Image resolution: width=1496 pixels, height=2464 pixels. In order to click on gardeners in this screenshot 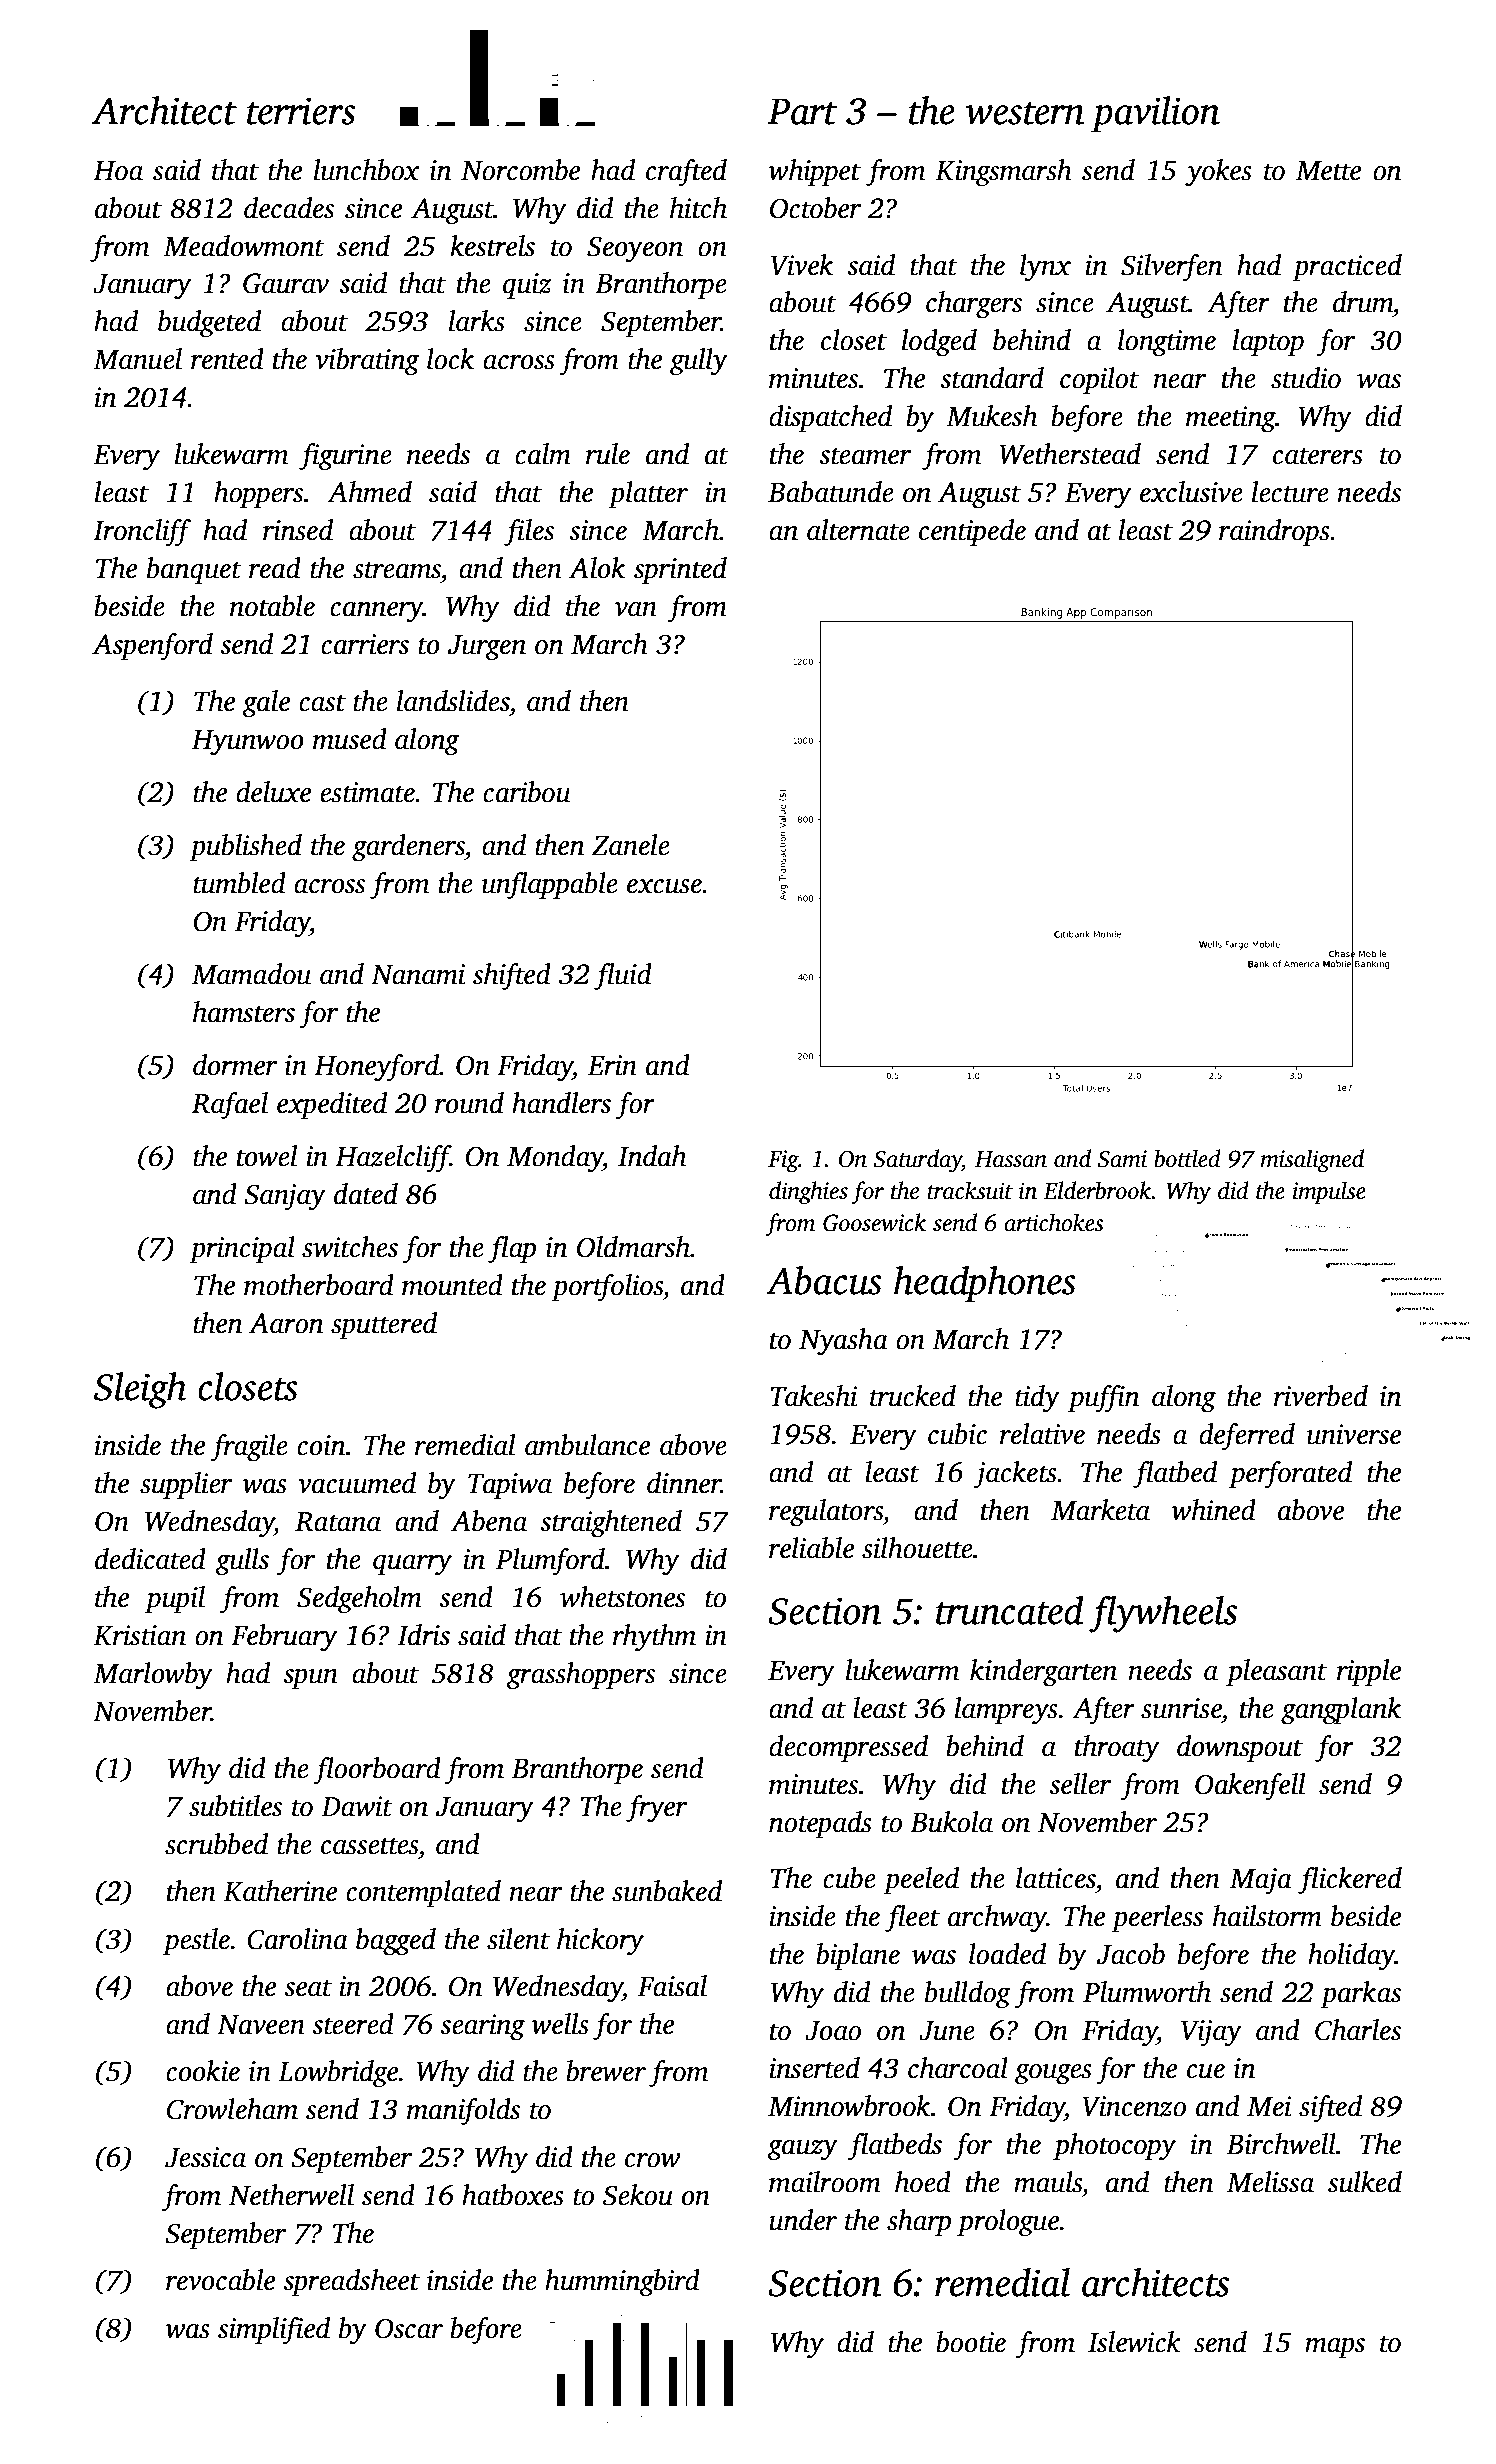, I will do `click(408, 848)`.
